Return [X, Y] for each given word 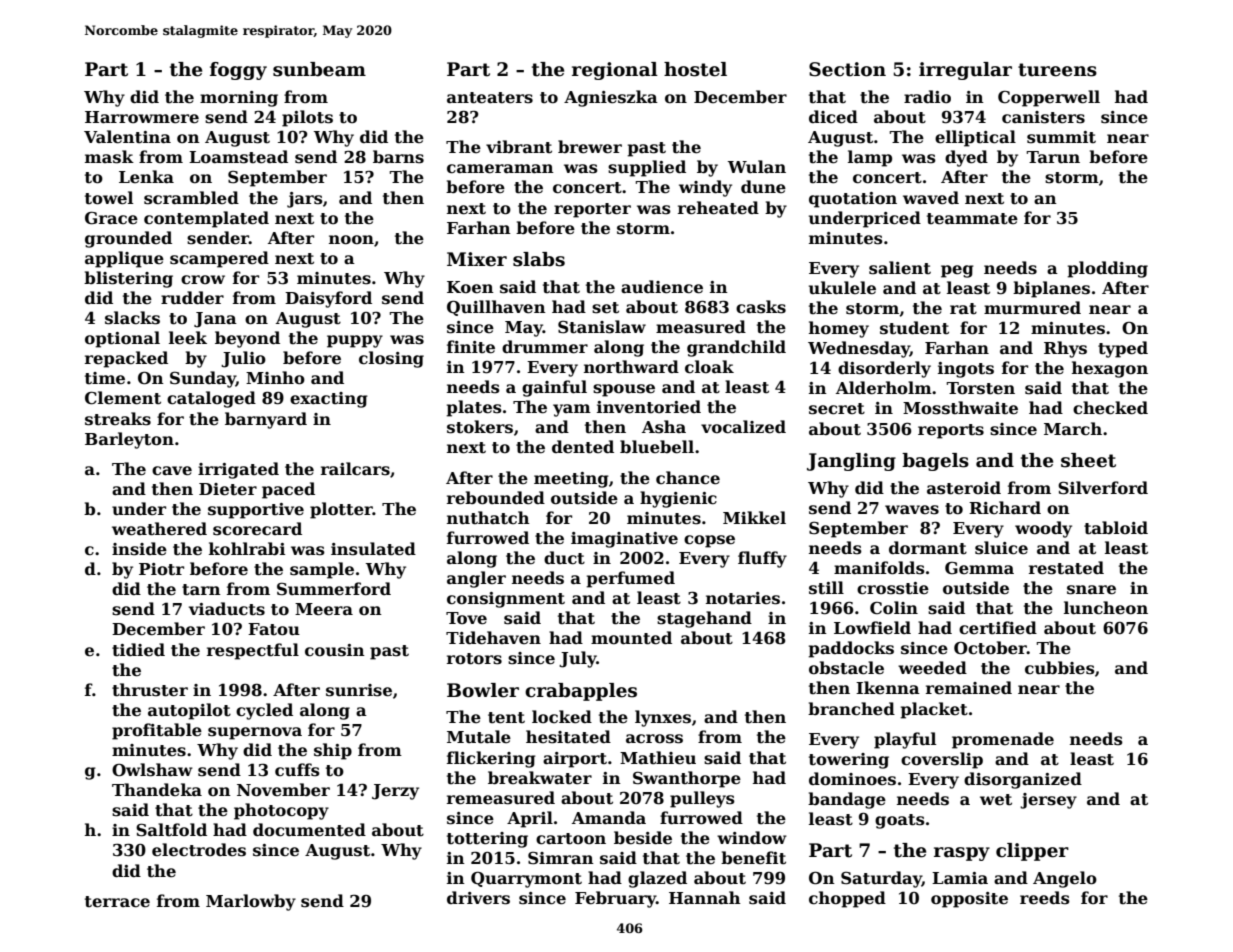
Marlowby [251, 902]
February [615, 899]
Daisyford [328, 299]
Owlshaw [152, 770]
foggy [238, 71]
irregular [965, 71]
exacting [329, 400]
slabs [539, 259]
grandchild [736, 348]
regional [615, 71]
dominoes [852, 779]
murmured [1032, 308]
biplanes [1051, 289]
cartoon [571, 839]
